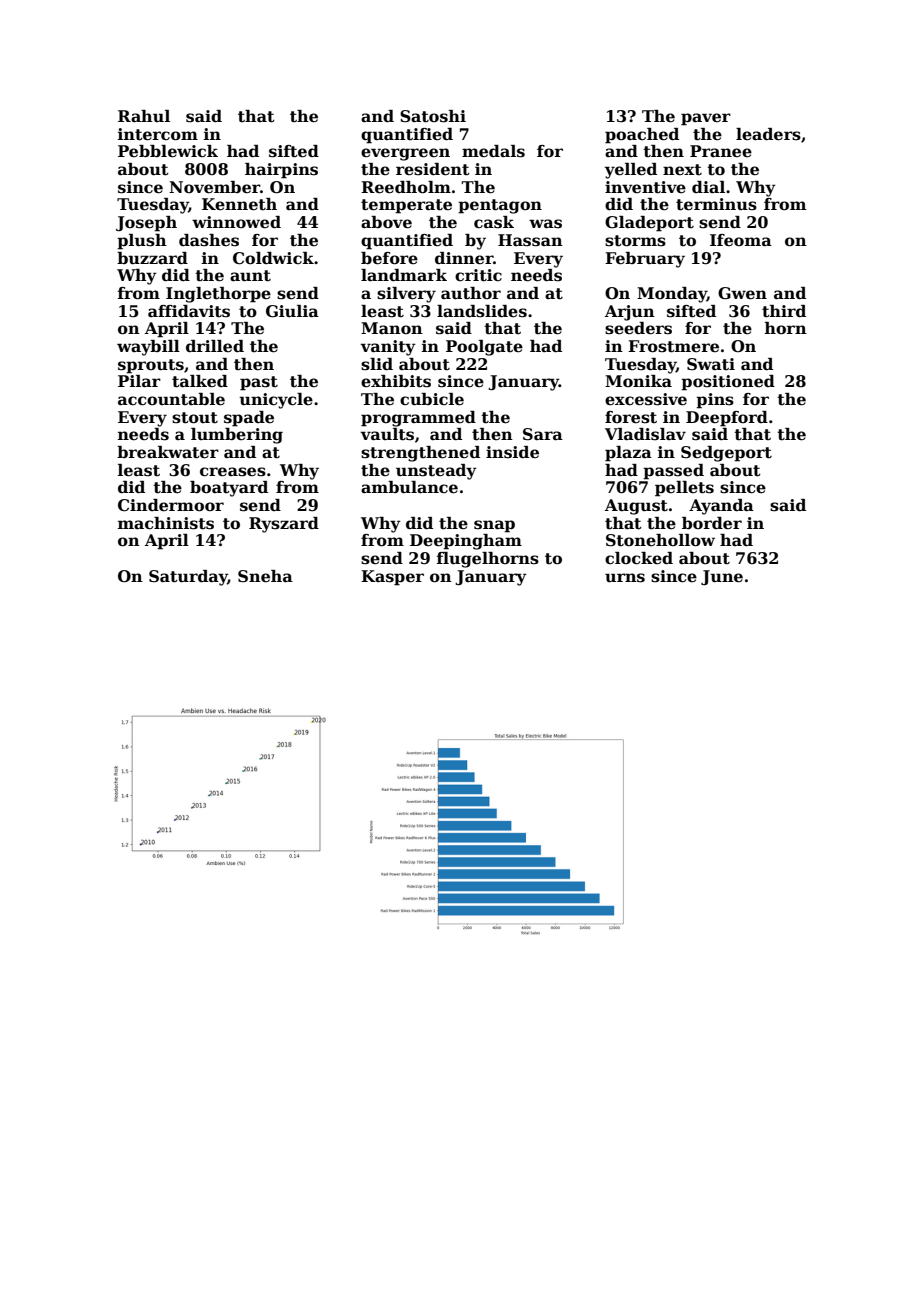 This document has height=1308, width=924. Describe the element at coordinates (741, 240) in the document. I see `Ifeoma` at that location.
